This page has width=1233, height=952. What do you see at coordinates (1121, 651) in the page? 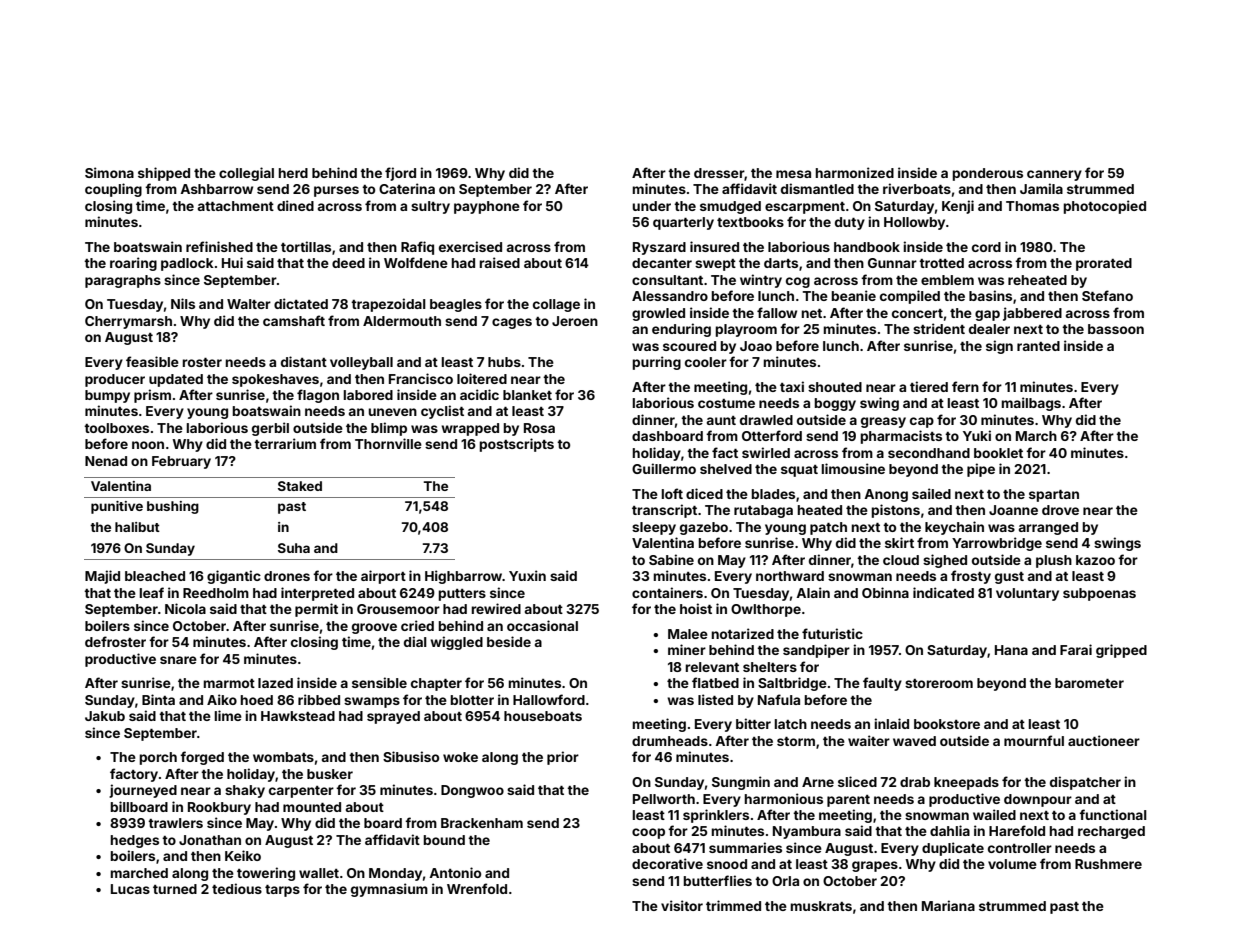
I see `gripped` at bounding box center [1121, 651].
